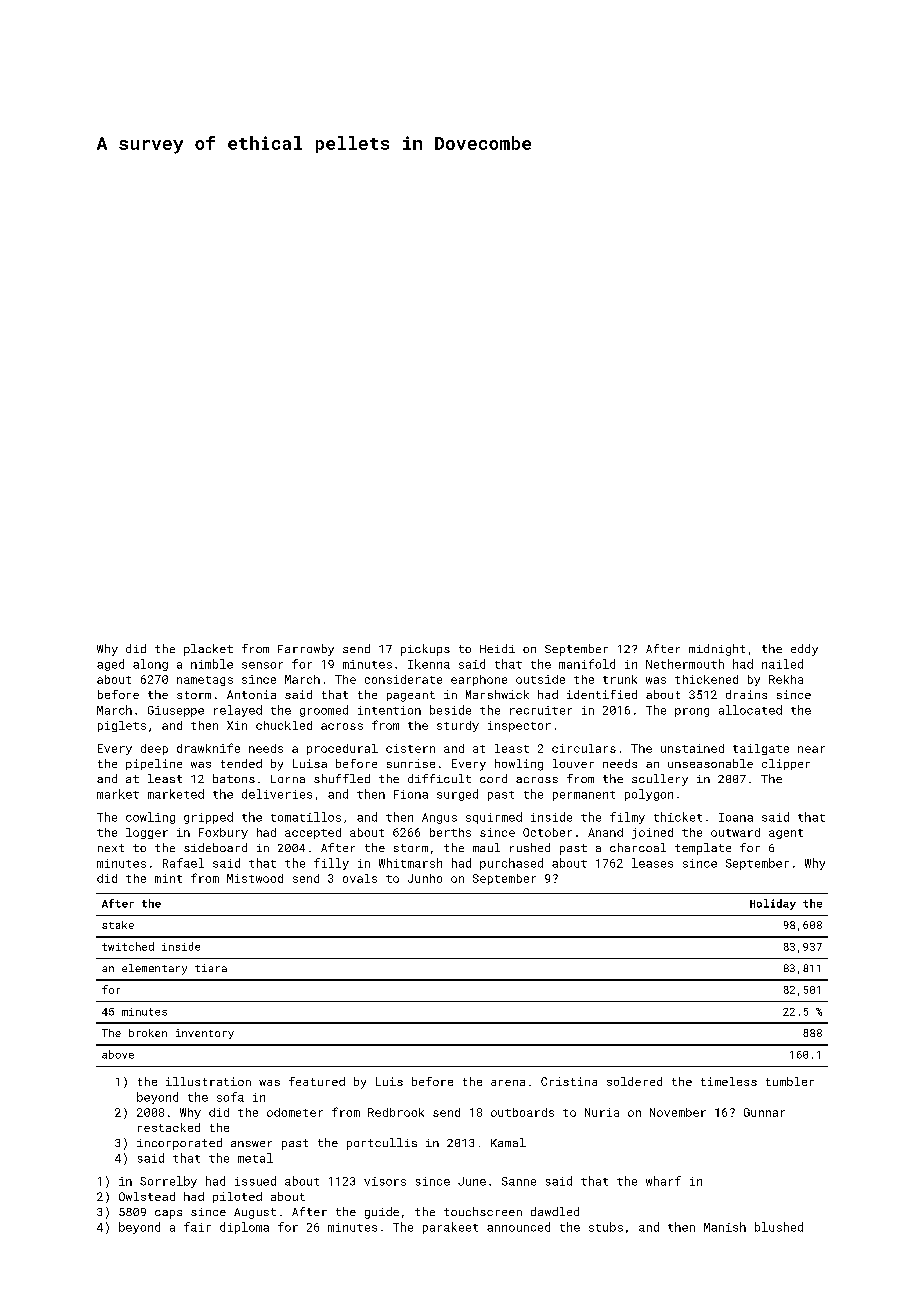  Describe the element at coordinates (425, 878) in the image. I see `Junho` at that location.
